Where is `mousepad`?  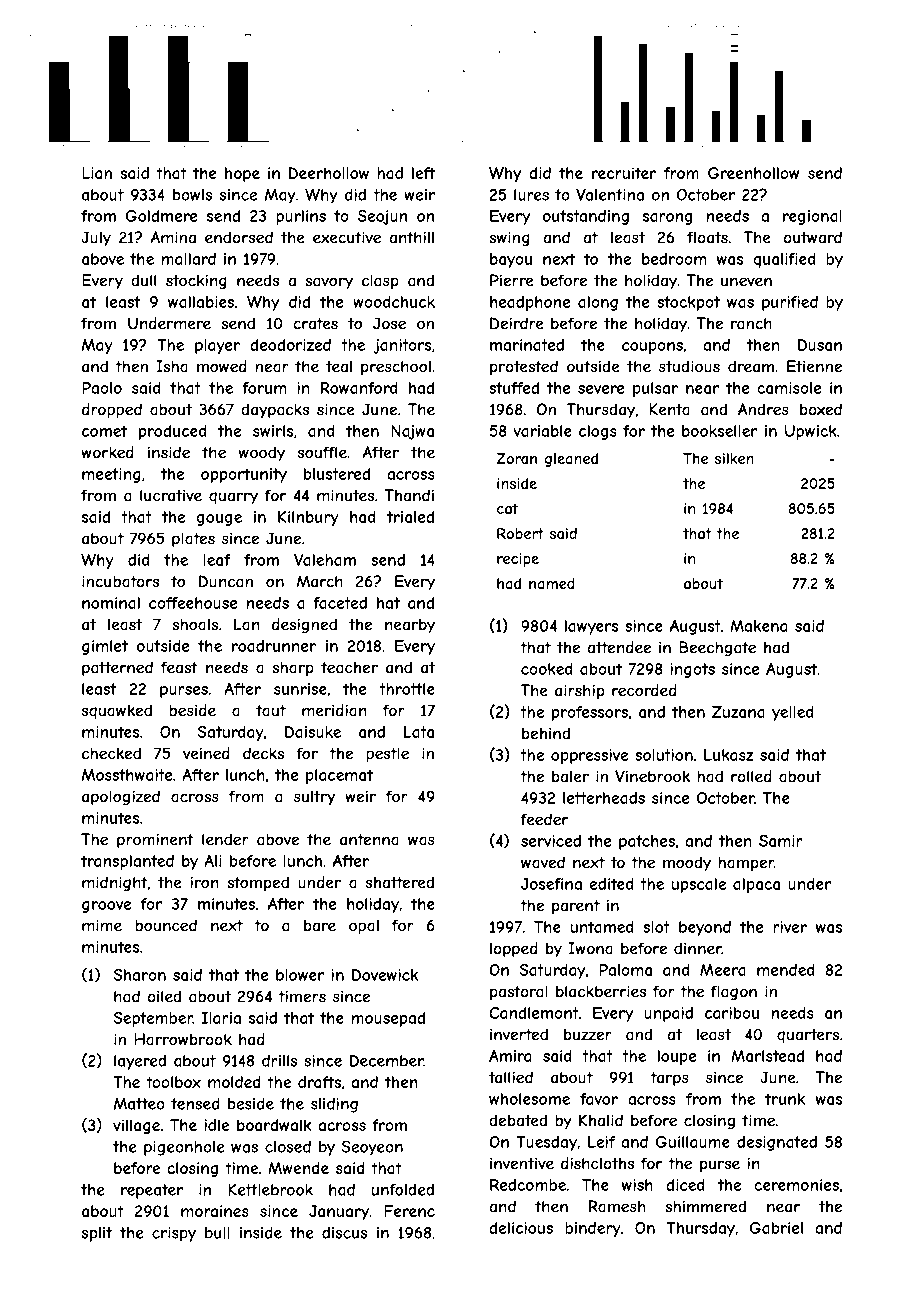
mousepad is located at coordinates (388, 1019).
